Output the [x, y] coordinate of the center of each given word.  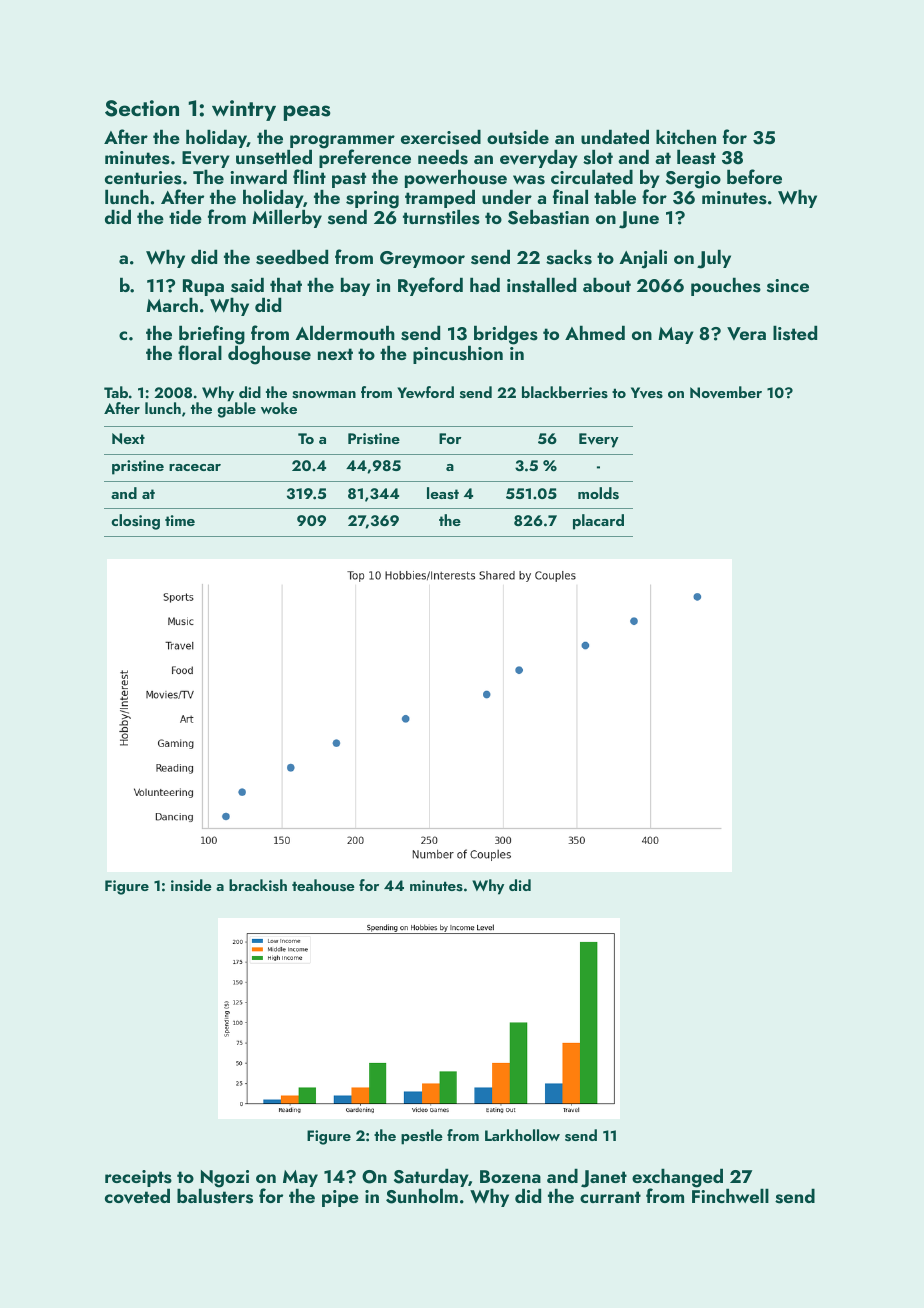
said [247, 285]
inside [191, 885]
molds [598, 493]
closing [135, 522]
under [507, 196]
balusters [215, 1196]
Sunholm [422, 1196]
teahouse [323, 885]
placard [598, 522]
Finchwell [730, 1195]
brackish [258, 885]
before [754, 176]
